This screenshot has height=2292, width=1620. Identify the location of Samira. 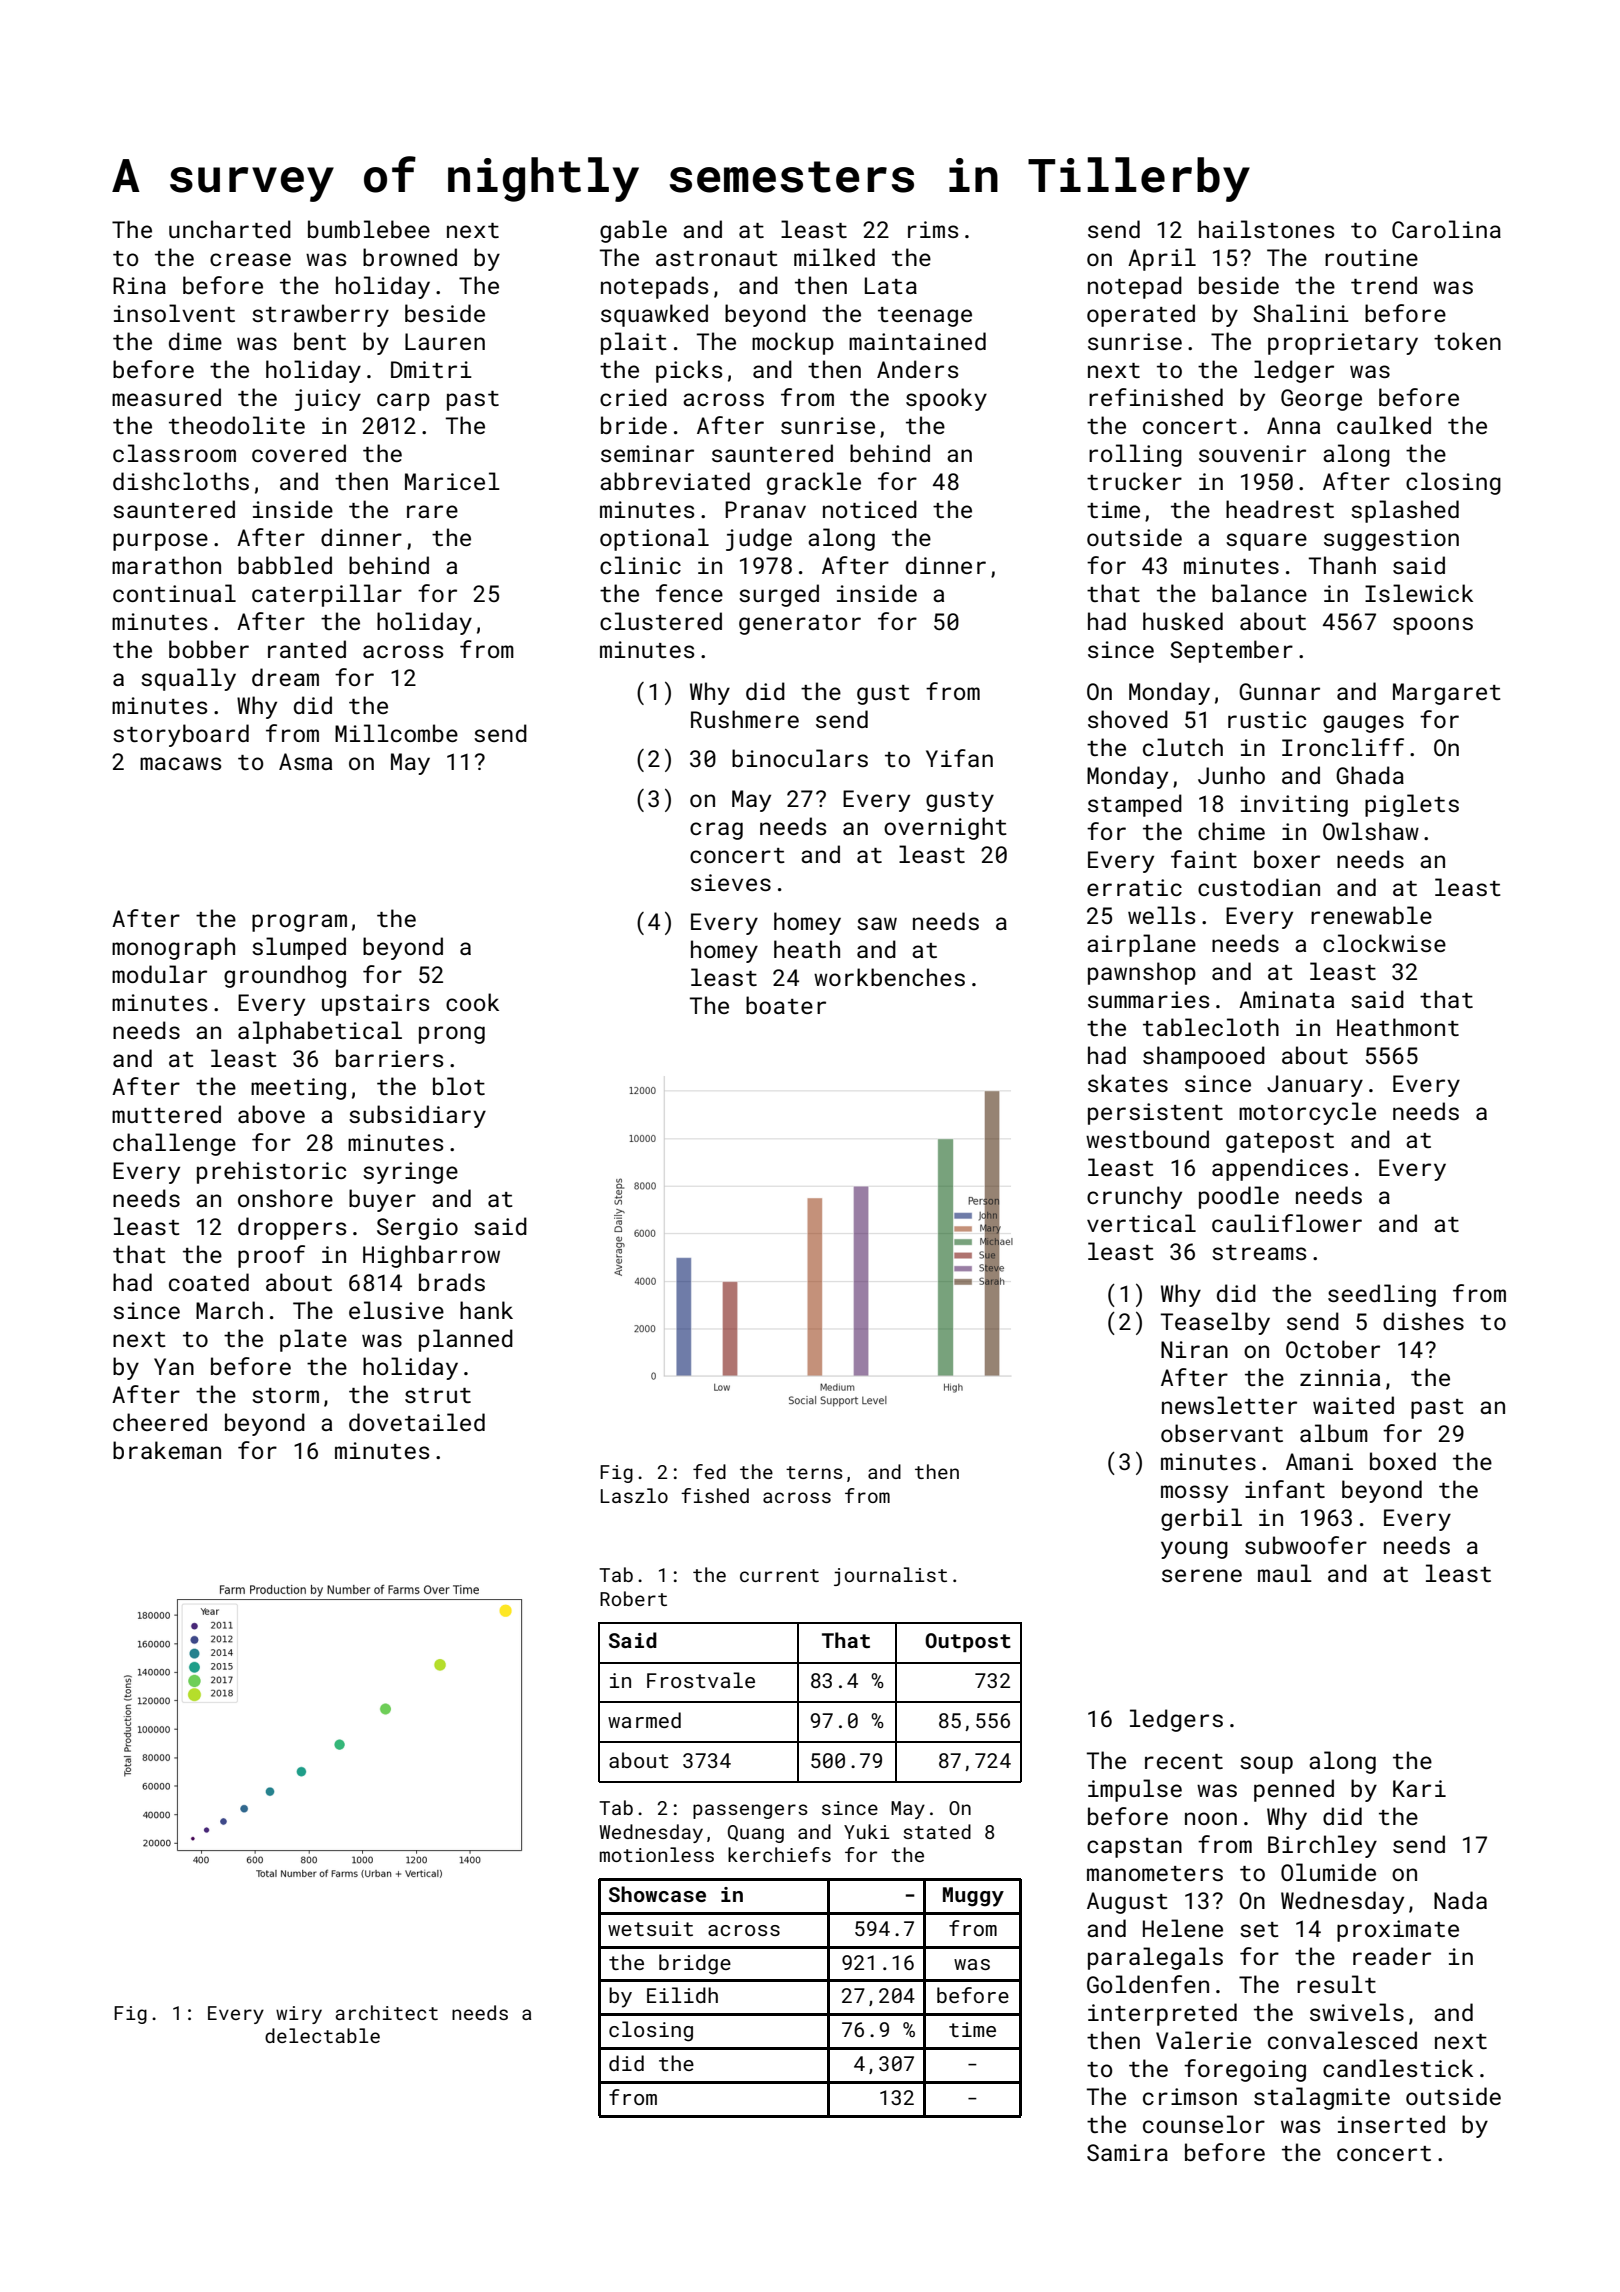
(1127, 2152).
